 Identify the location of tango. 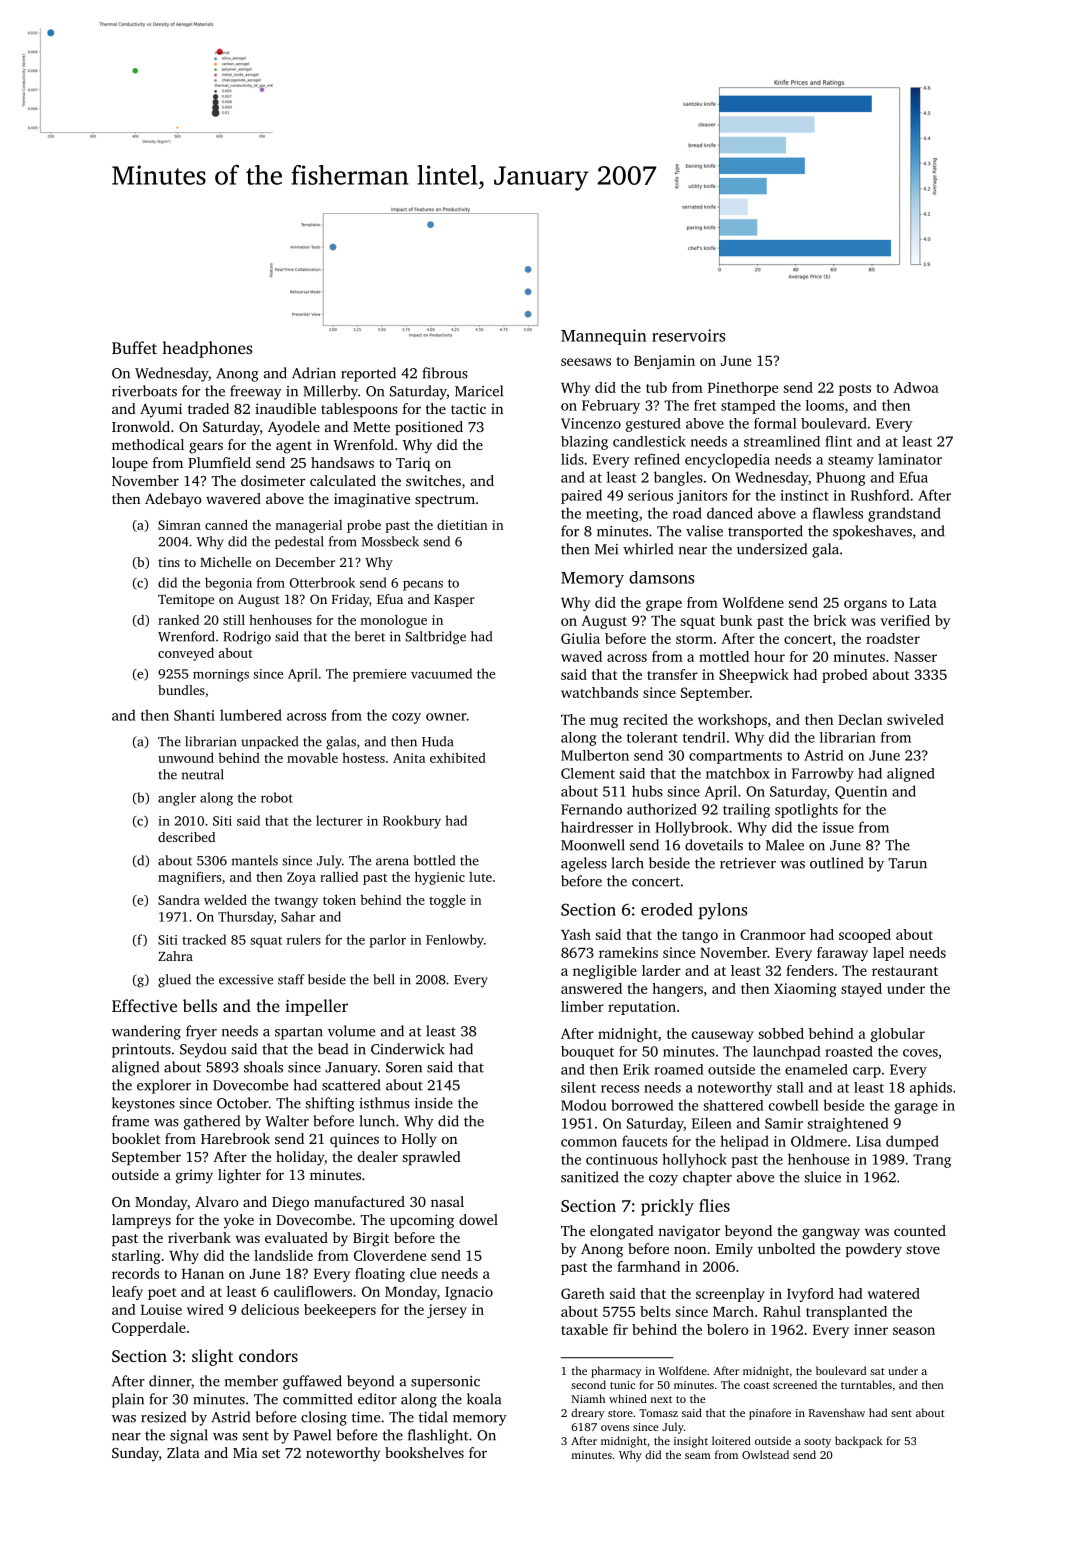
(700, 937).
